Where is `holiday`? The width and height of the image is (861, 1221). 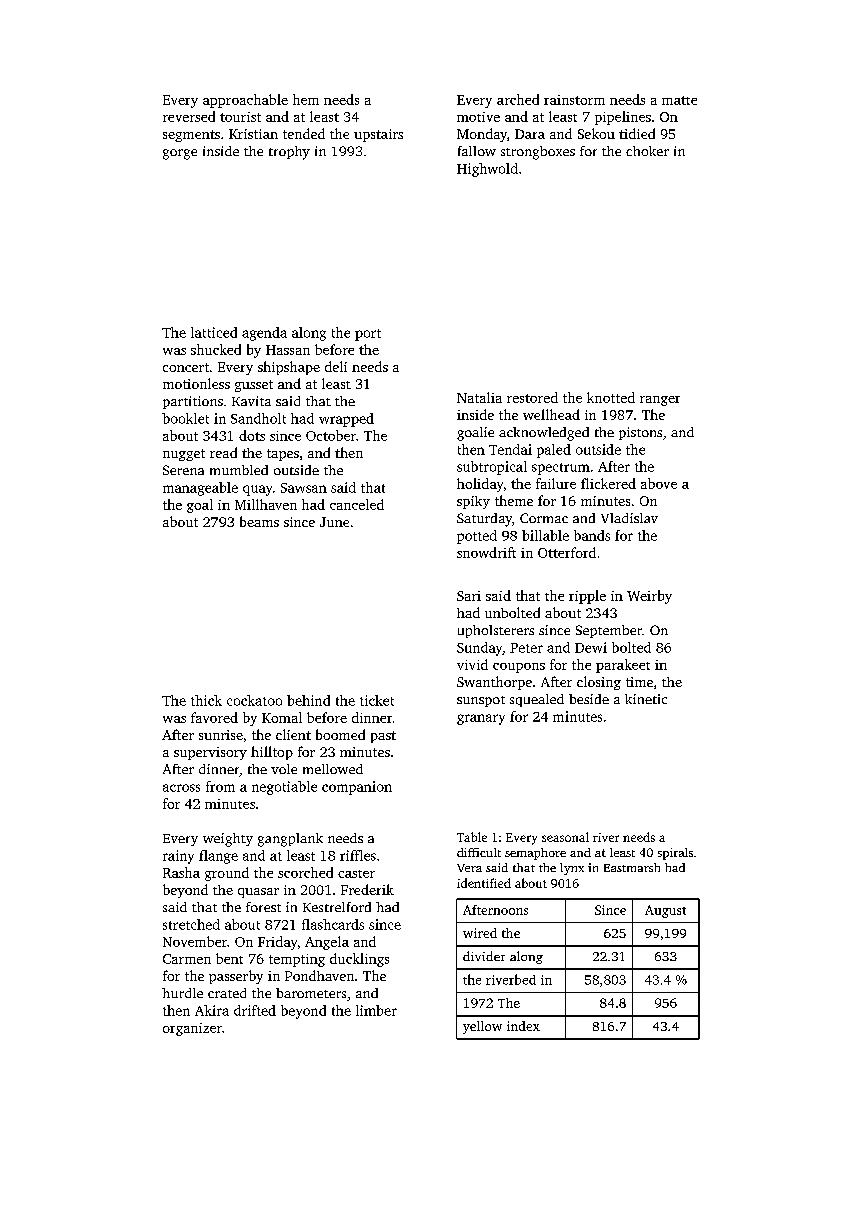
holiday is located at coordinates (480, 485).
